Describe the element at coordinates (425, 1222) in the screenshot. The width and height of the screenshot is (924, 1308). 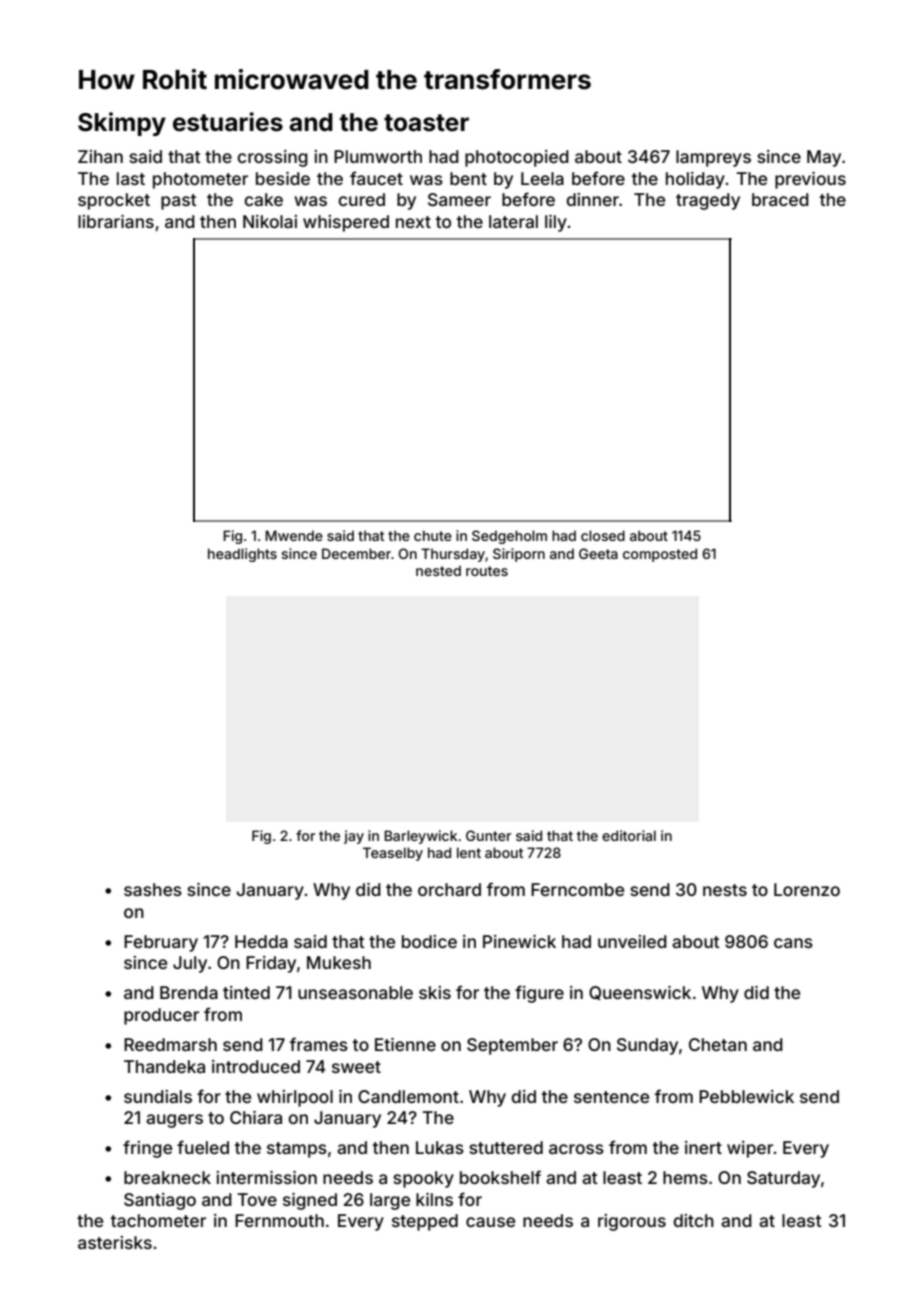
I see `stepped` at that location.
